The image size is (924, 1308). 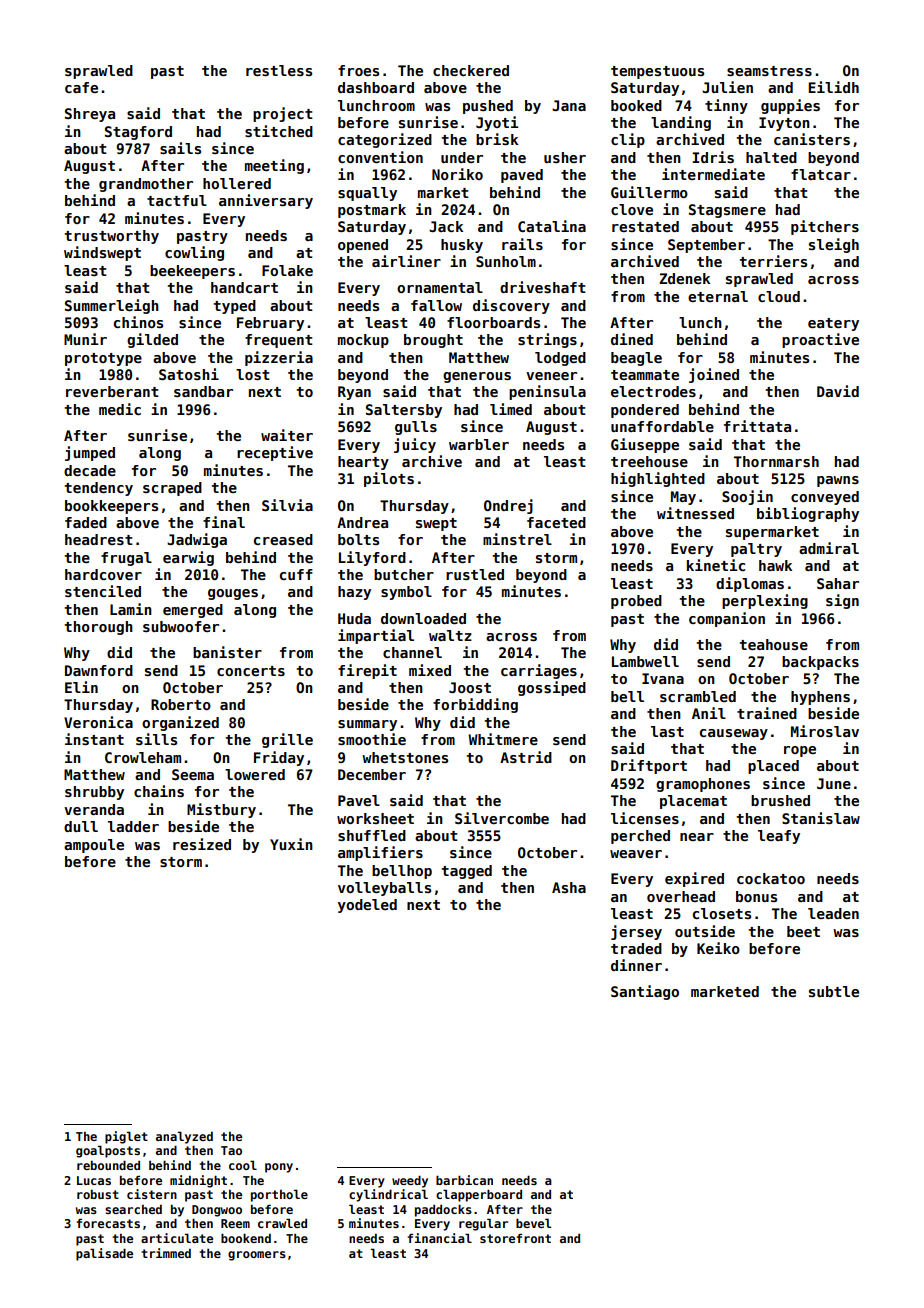 I want to click on volleyballs, so click(x=384, y=889).
